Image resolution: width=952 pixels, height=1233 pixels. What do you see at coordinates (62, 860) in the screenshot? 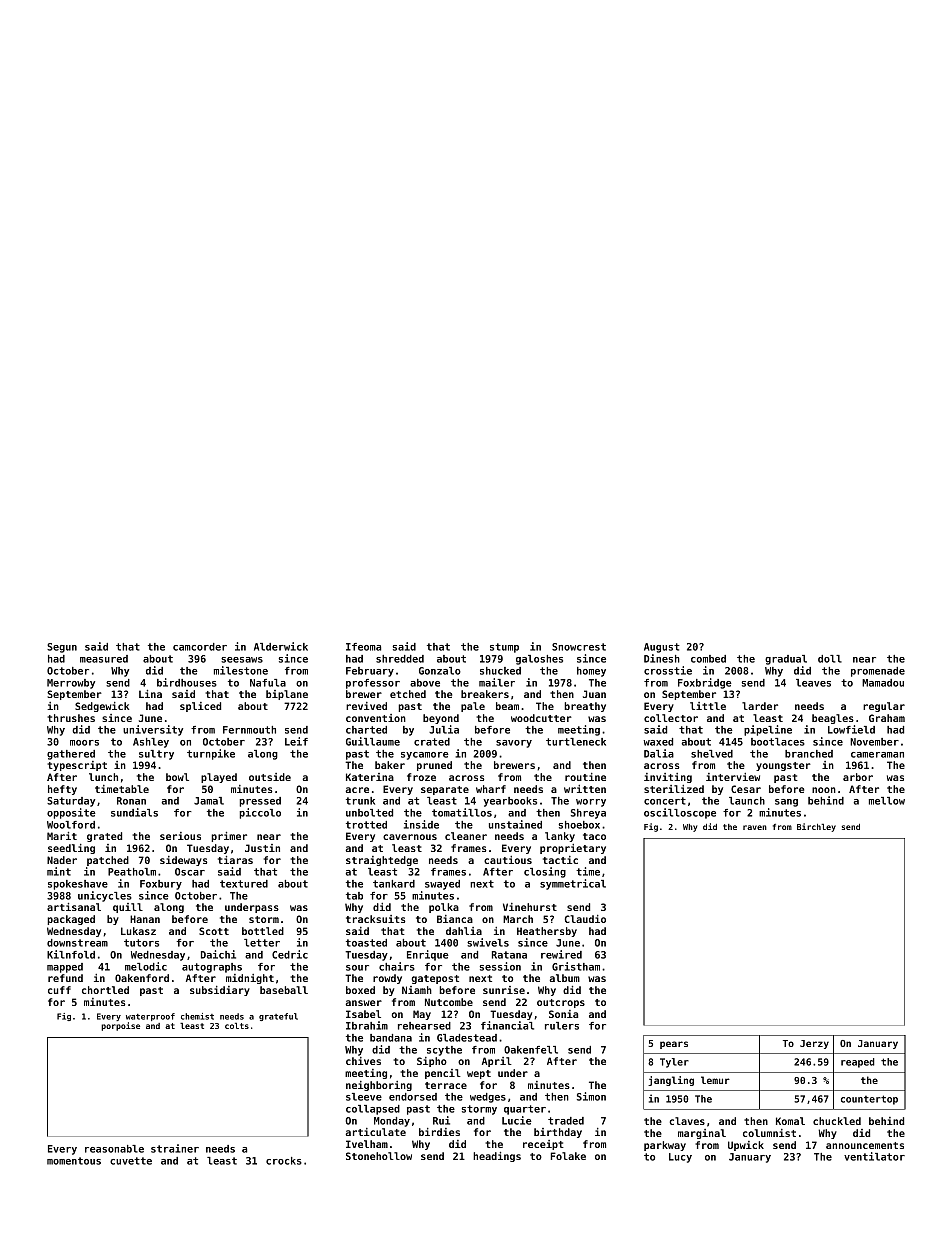
I see `Nader` at bounding box center [62, 860].
